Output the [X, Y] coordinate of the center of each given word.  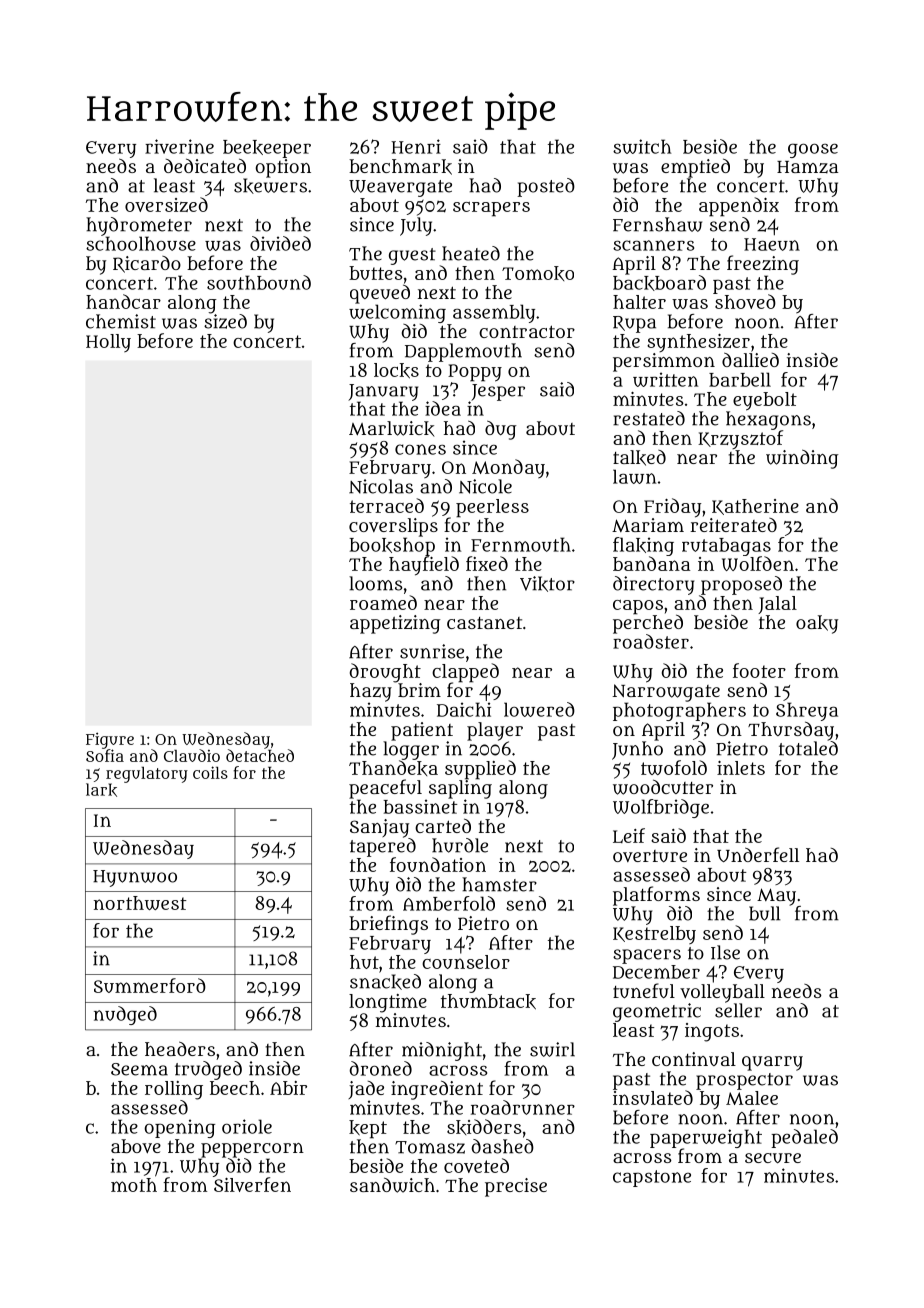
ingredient [437, 1090]
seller [738, 1010]
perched [648, 624]
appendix [739, 207]
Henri [416, 146]
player [495, 731]
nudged [125, 1015]
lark [101, 790]
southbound [259, 282]
